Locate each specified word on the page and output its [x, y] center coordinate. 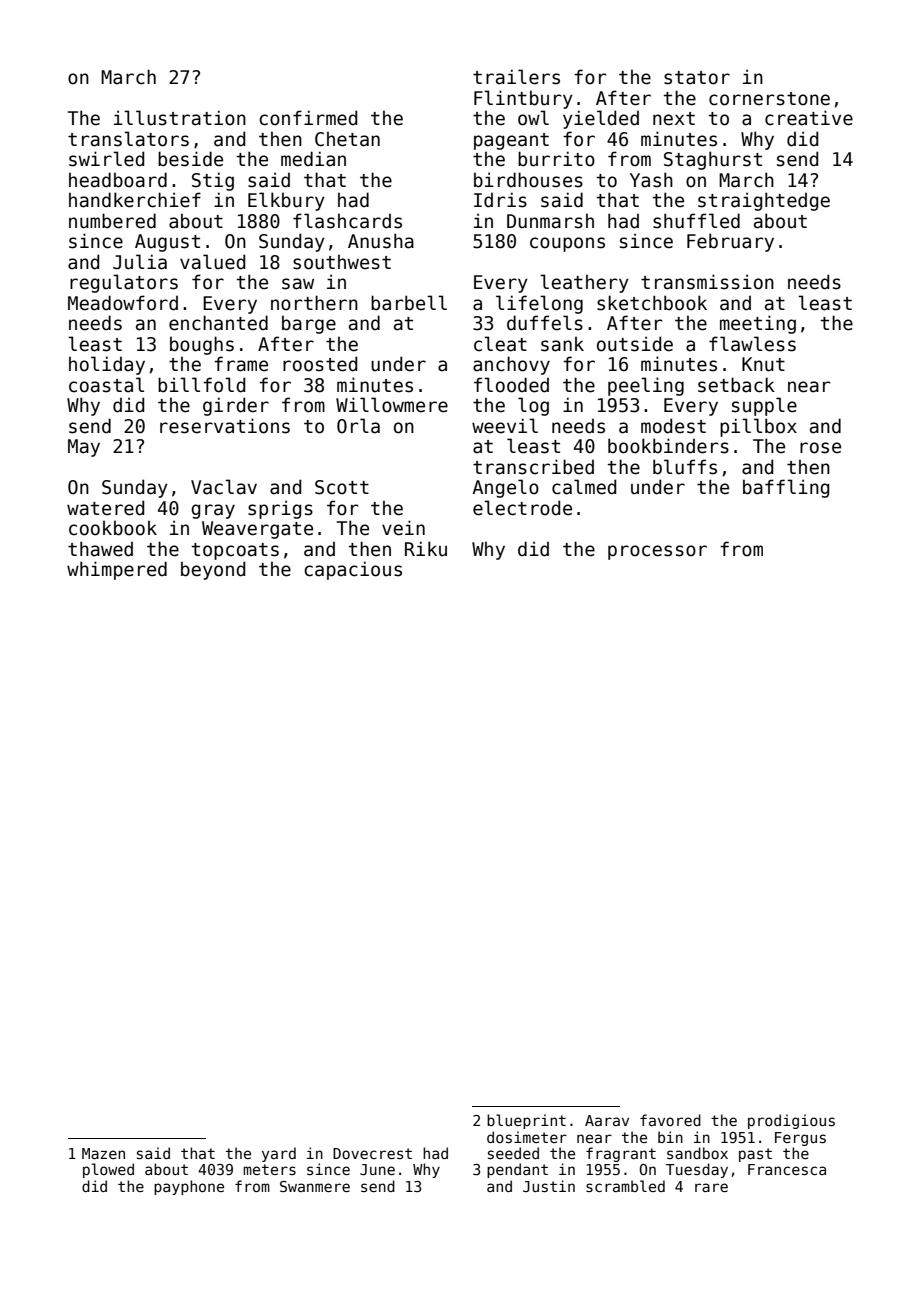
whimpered [117, 570]
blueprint [526, 1121]
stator [697, 78]
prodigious [791, 1121]
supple [764, 406]
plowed [108, 1170]
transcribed [533, 467]
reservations [225, 426]
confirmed [308, 118]
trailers [516, 77]
